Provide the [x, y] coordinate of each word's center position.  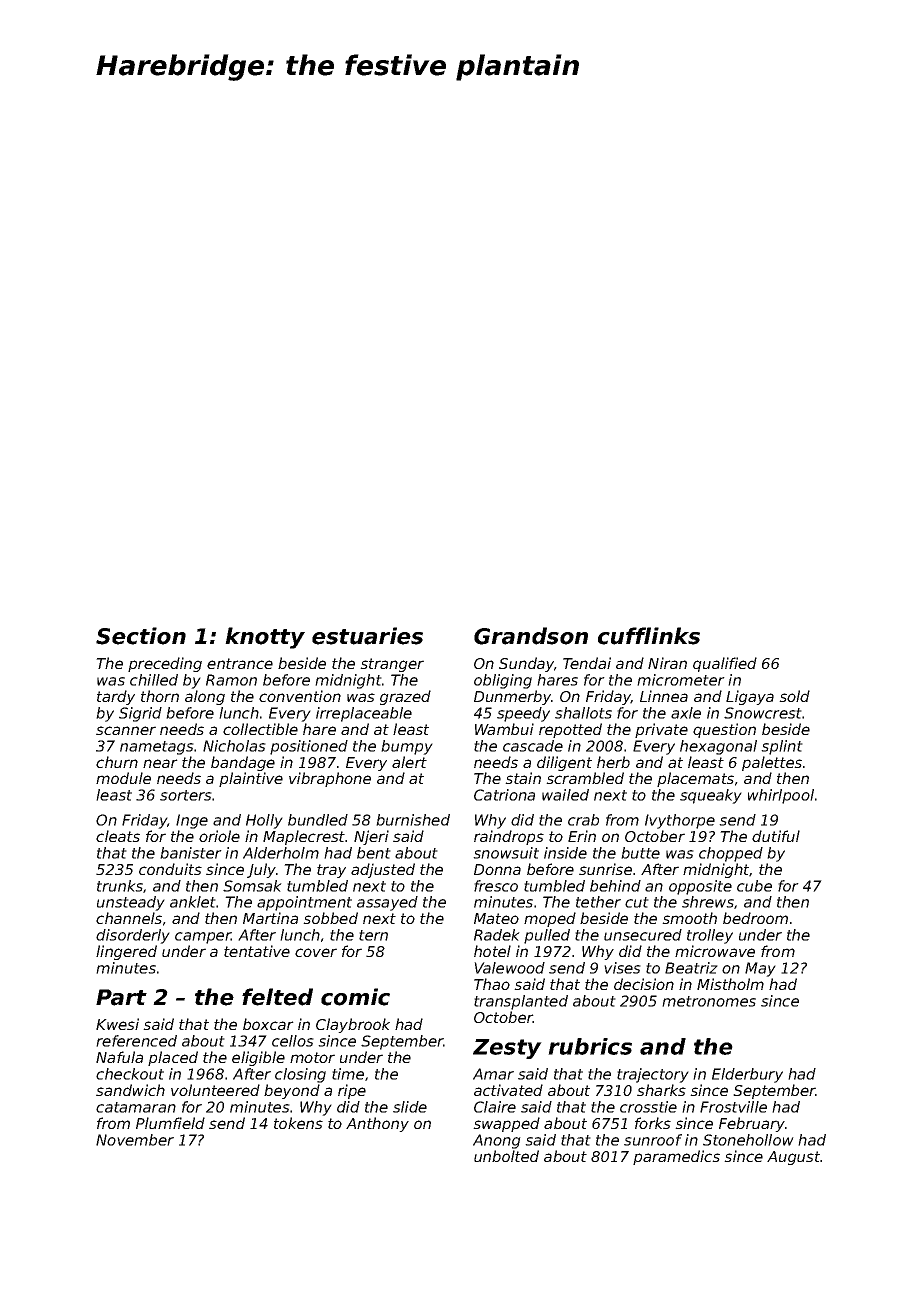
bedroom [755, 918]
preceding [165, 664]
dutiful [776, 836]
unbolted [506, 1156]
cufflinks [649, 636]
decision [644, 984]
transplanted [521, 1002]
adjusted [383, 870]
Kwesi [117, 1024]
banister [191, 853]
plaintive [251, 779]
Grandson [531, 636]
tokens [298, 1123]
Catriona [504, 795]
